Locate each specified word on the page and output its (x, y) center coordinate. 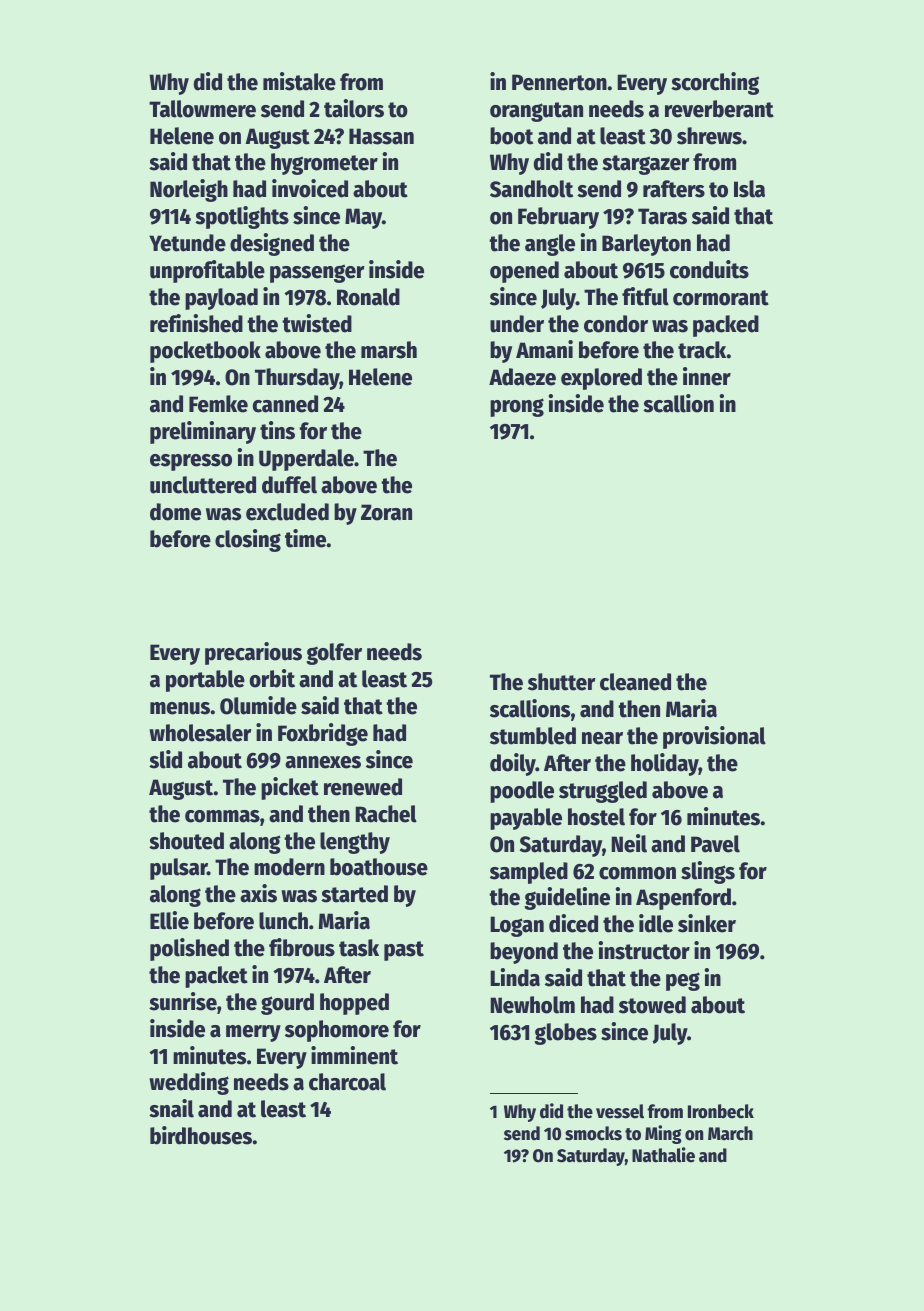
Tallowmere (202, 109)
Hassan (381, 136)
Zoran (386, 512)
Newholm (532, 1005)
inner (707, 376)
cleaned (635, 682)
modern (289, 867)
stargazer (646, 165)
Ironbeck (721, 1111)
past (404, 951)
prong (517, 407)
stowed (652, 1005)
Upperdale (306, 460)
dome (175, 512)
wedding (189, 1083)
